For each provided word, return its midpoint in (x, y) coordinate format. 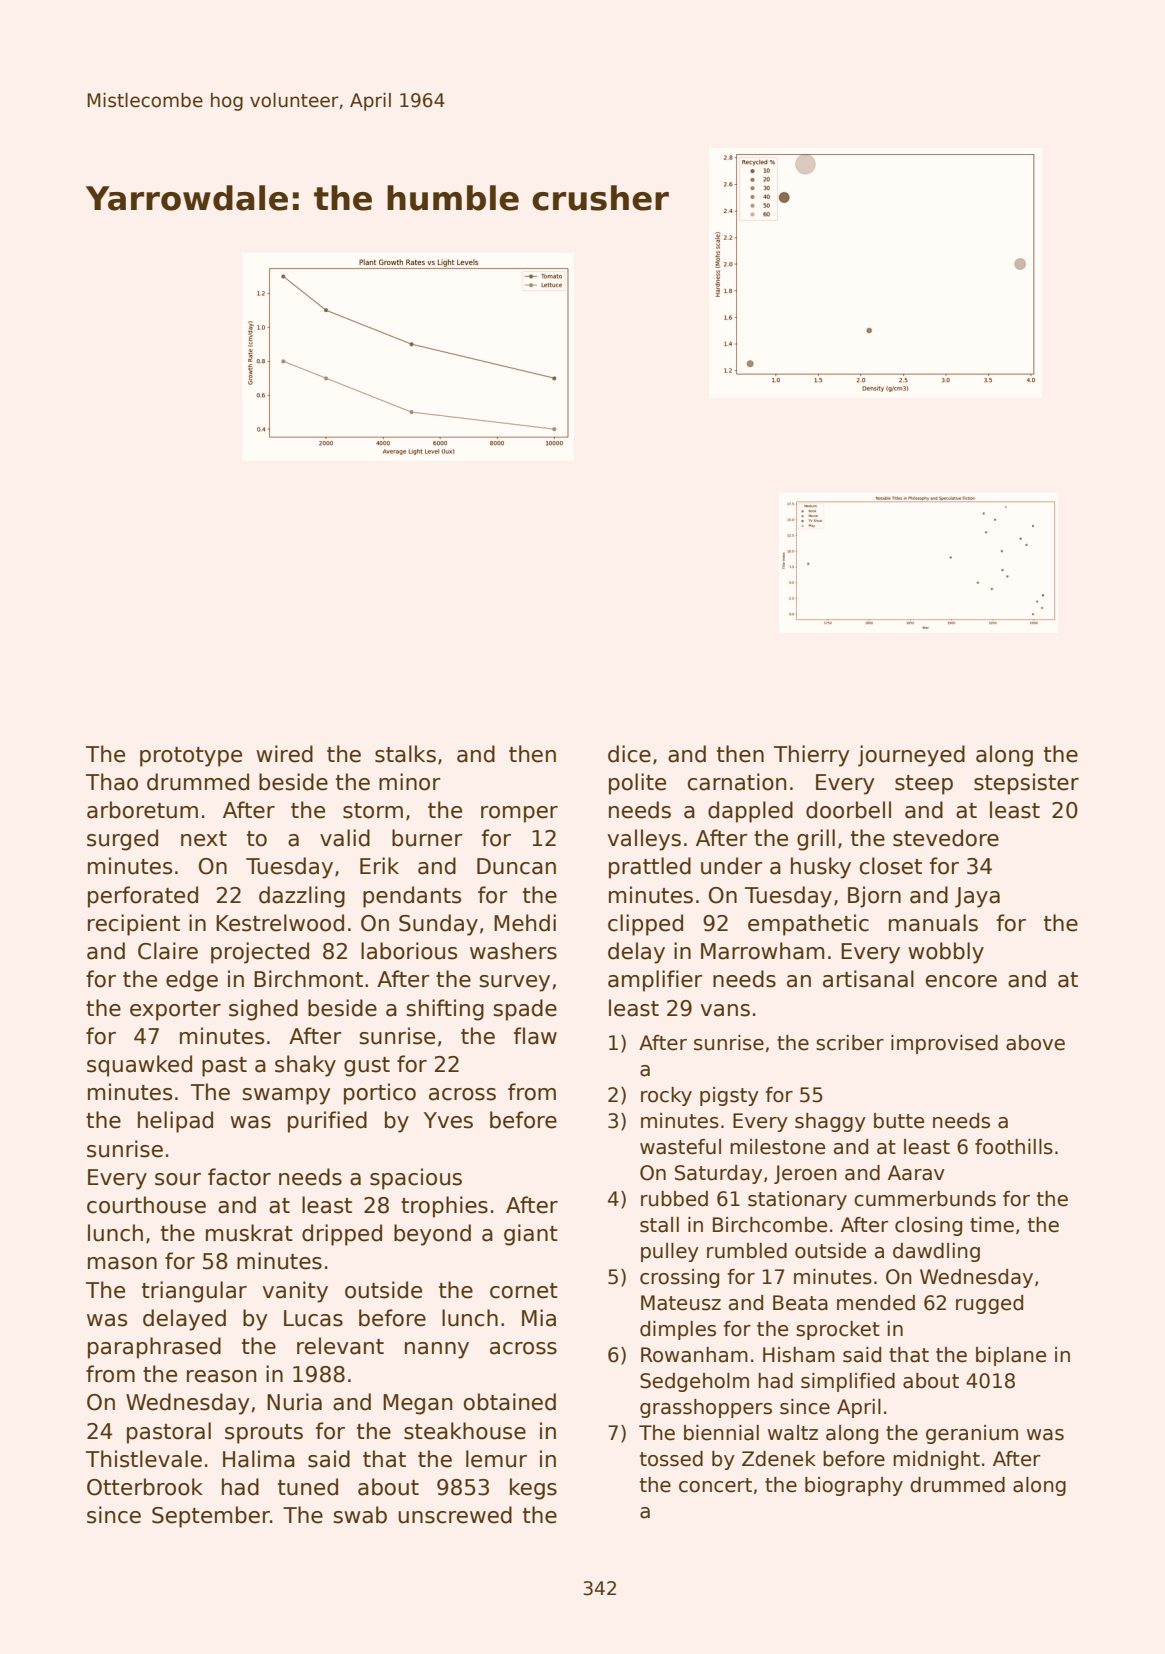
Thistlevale (144, 1459)
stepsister (1026, 784)
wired (284, 754)
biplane (1011, 1356)
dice (629, 754)
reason (221, 1376)
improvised (944, 1044)
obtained (510, 1402)
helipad (175, 1122)
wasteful (680, 1147)
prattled (650, 868)
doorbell (848, 810)
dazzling (302, 897)
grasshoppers (706, 1408)
